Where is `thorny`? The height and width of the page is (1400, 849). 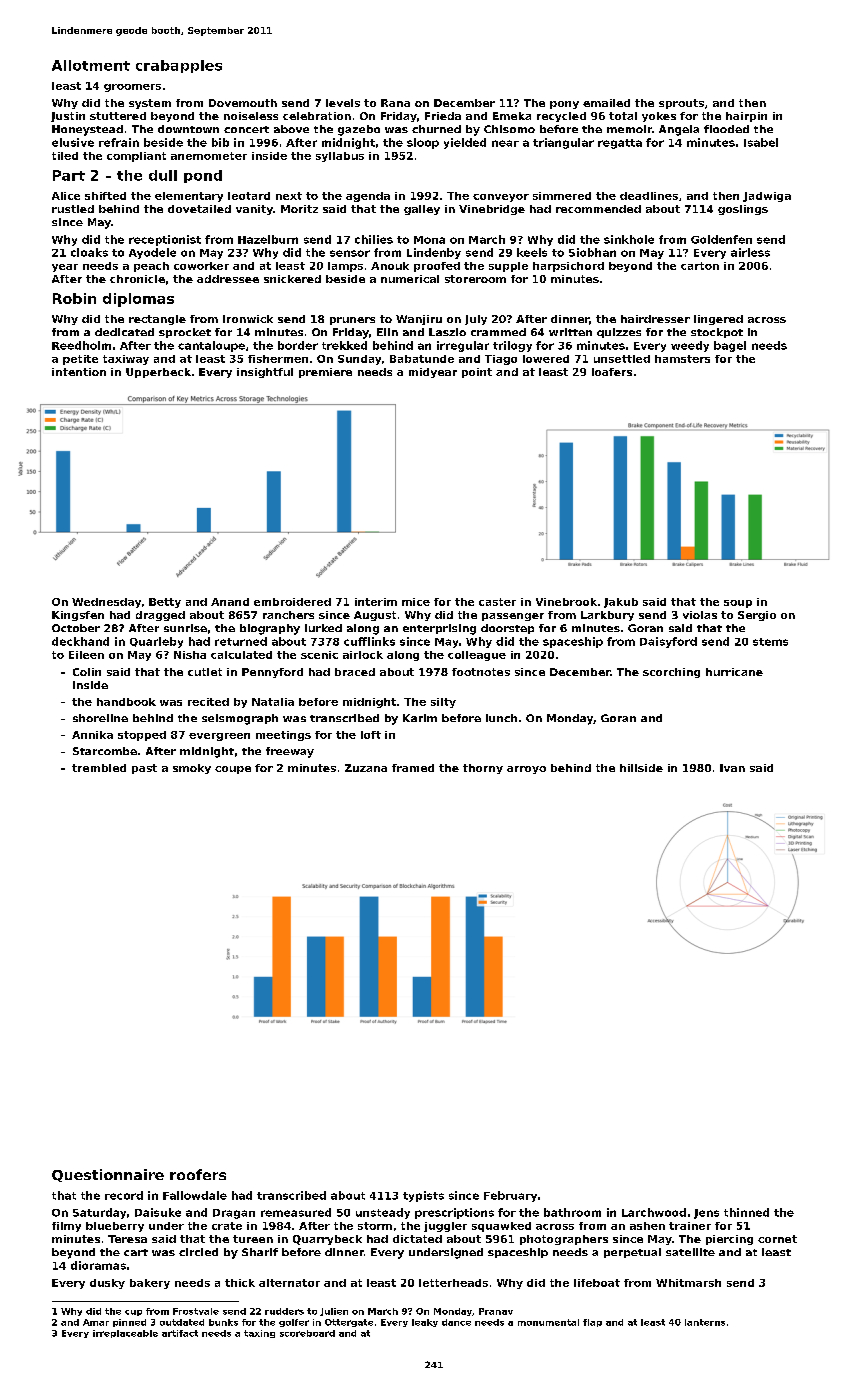 thorny is located at coordinates (483, 769).
